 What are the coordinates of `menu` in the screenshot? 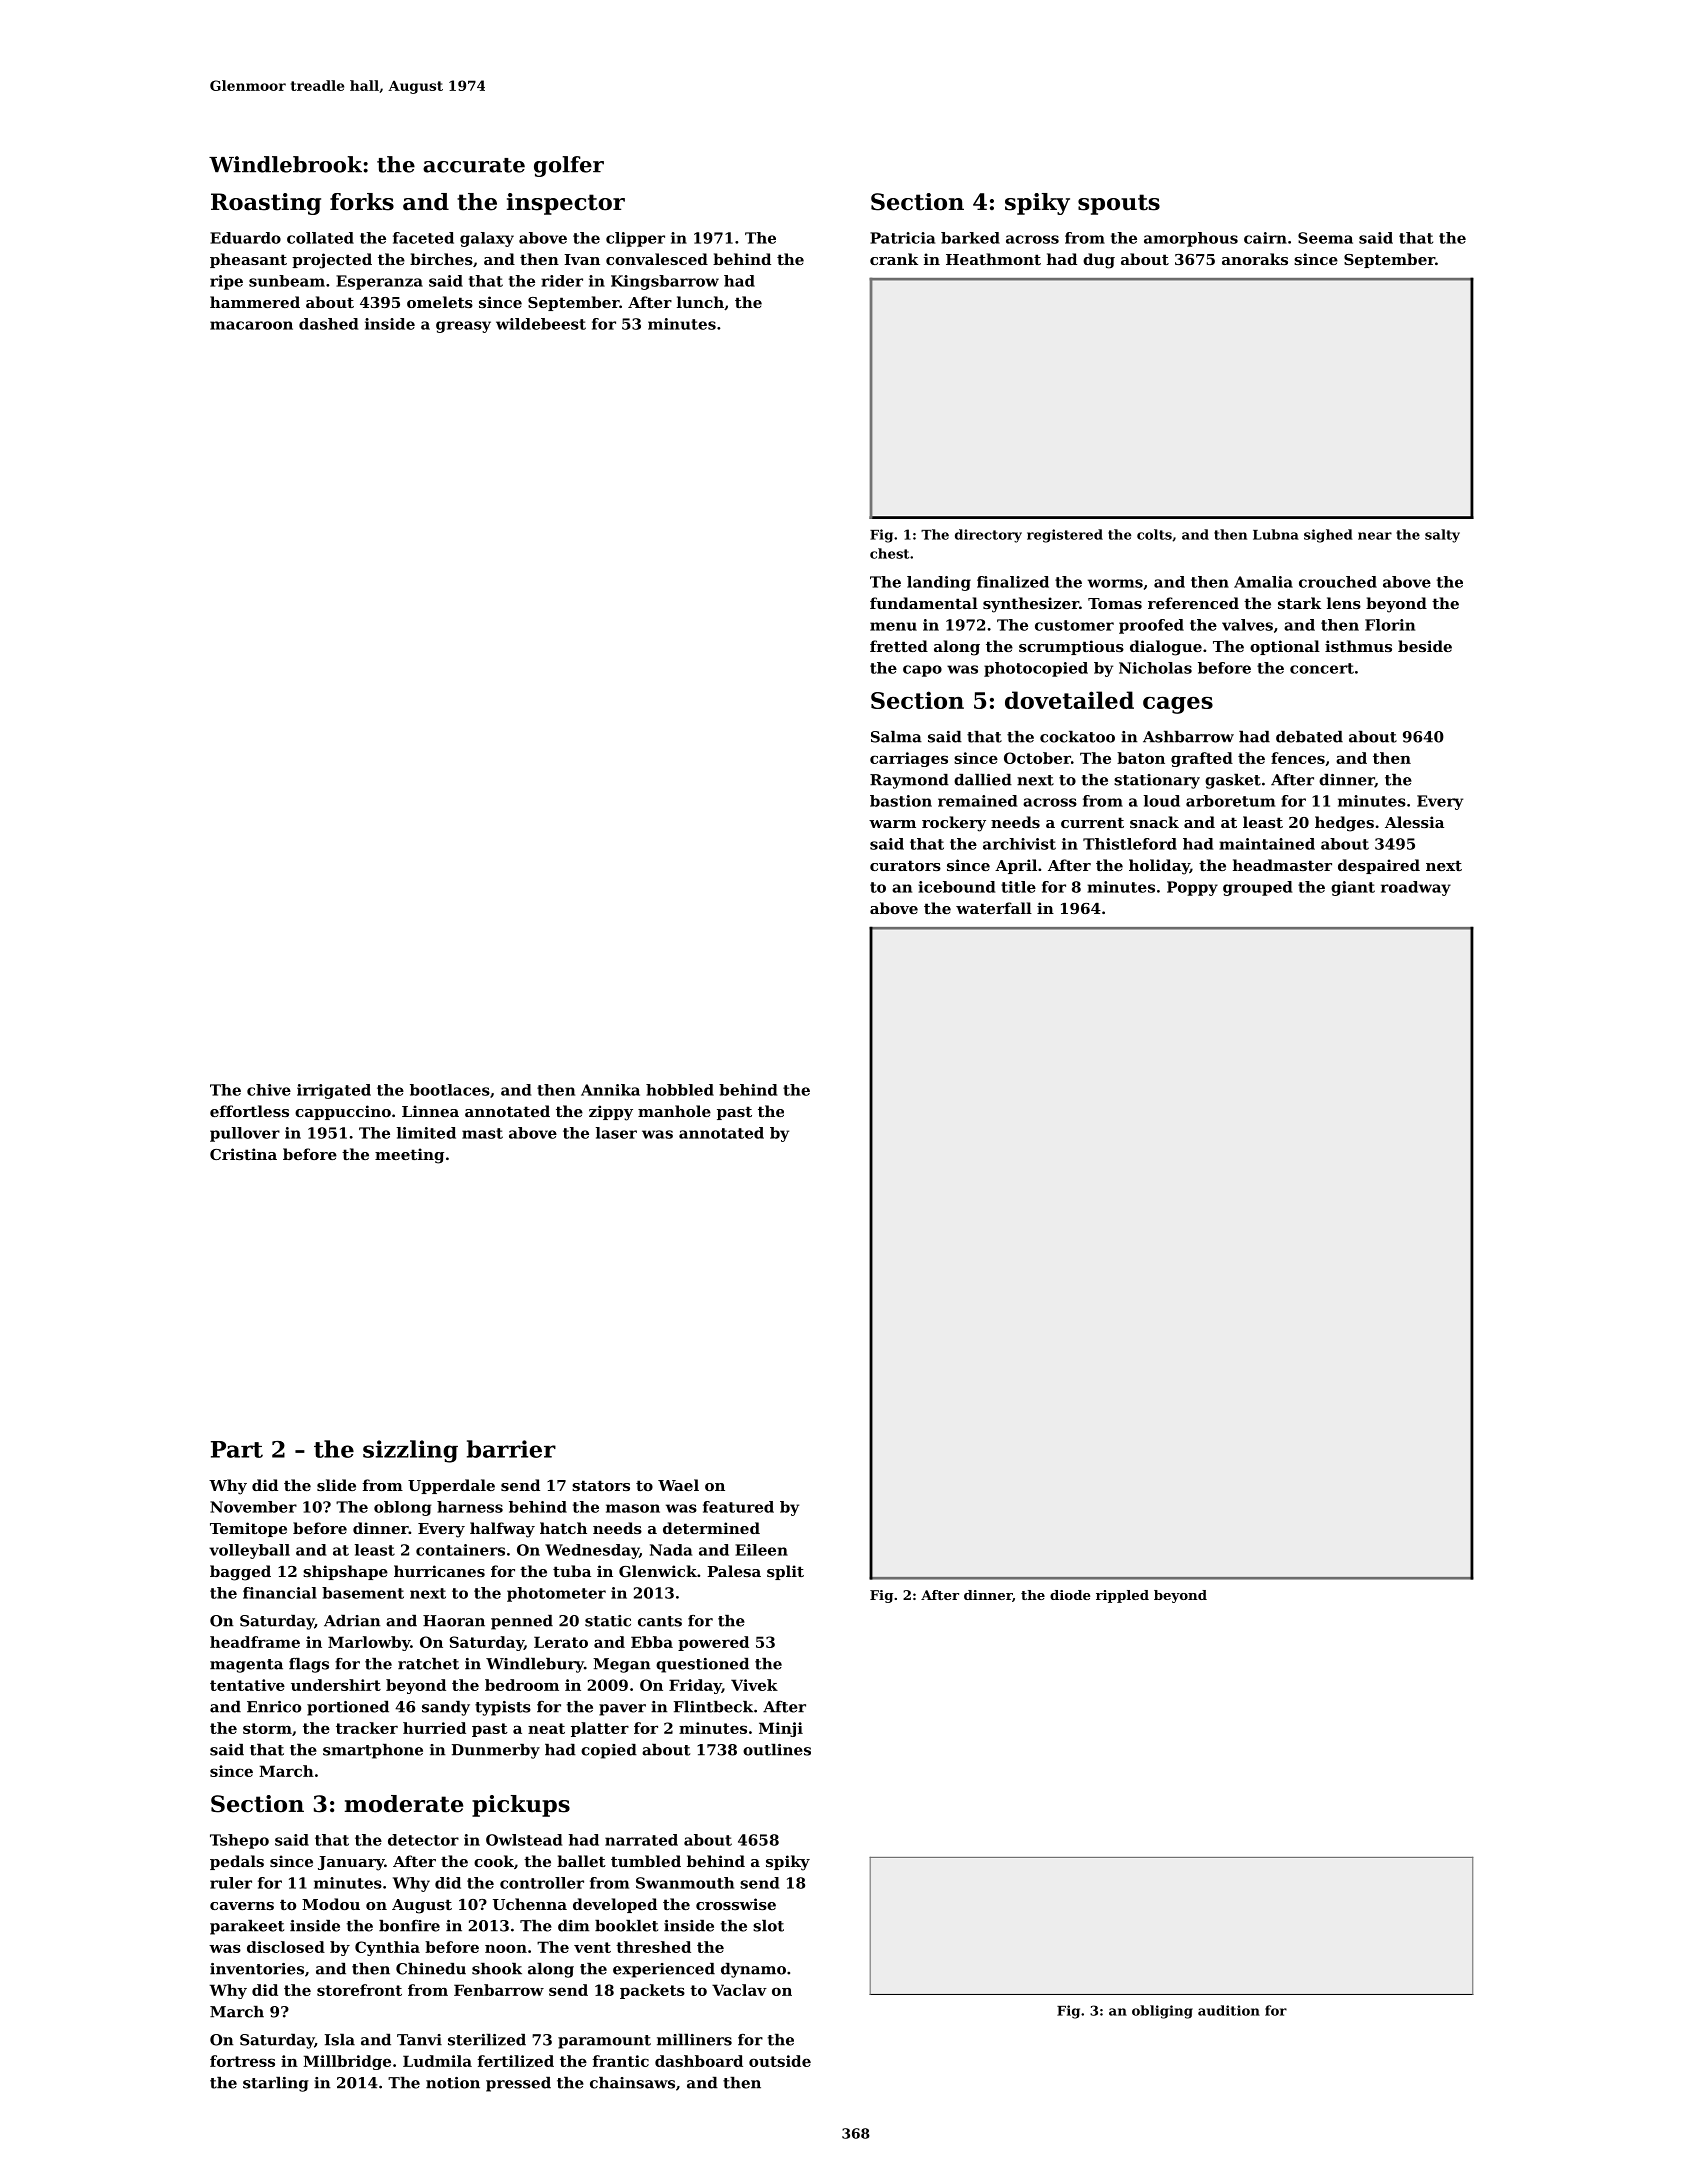 It's located at (893, 626).
